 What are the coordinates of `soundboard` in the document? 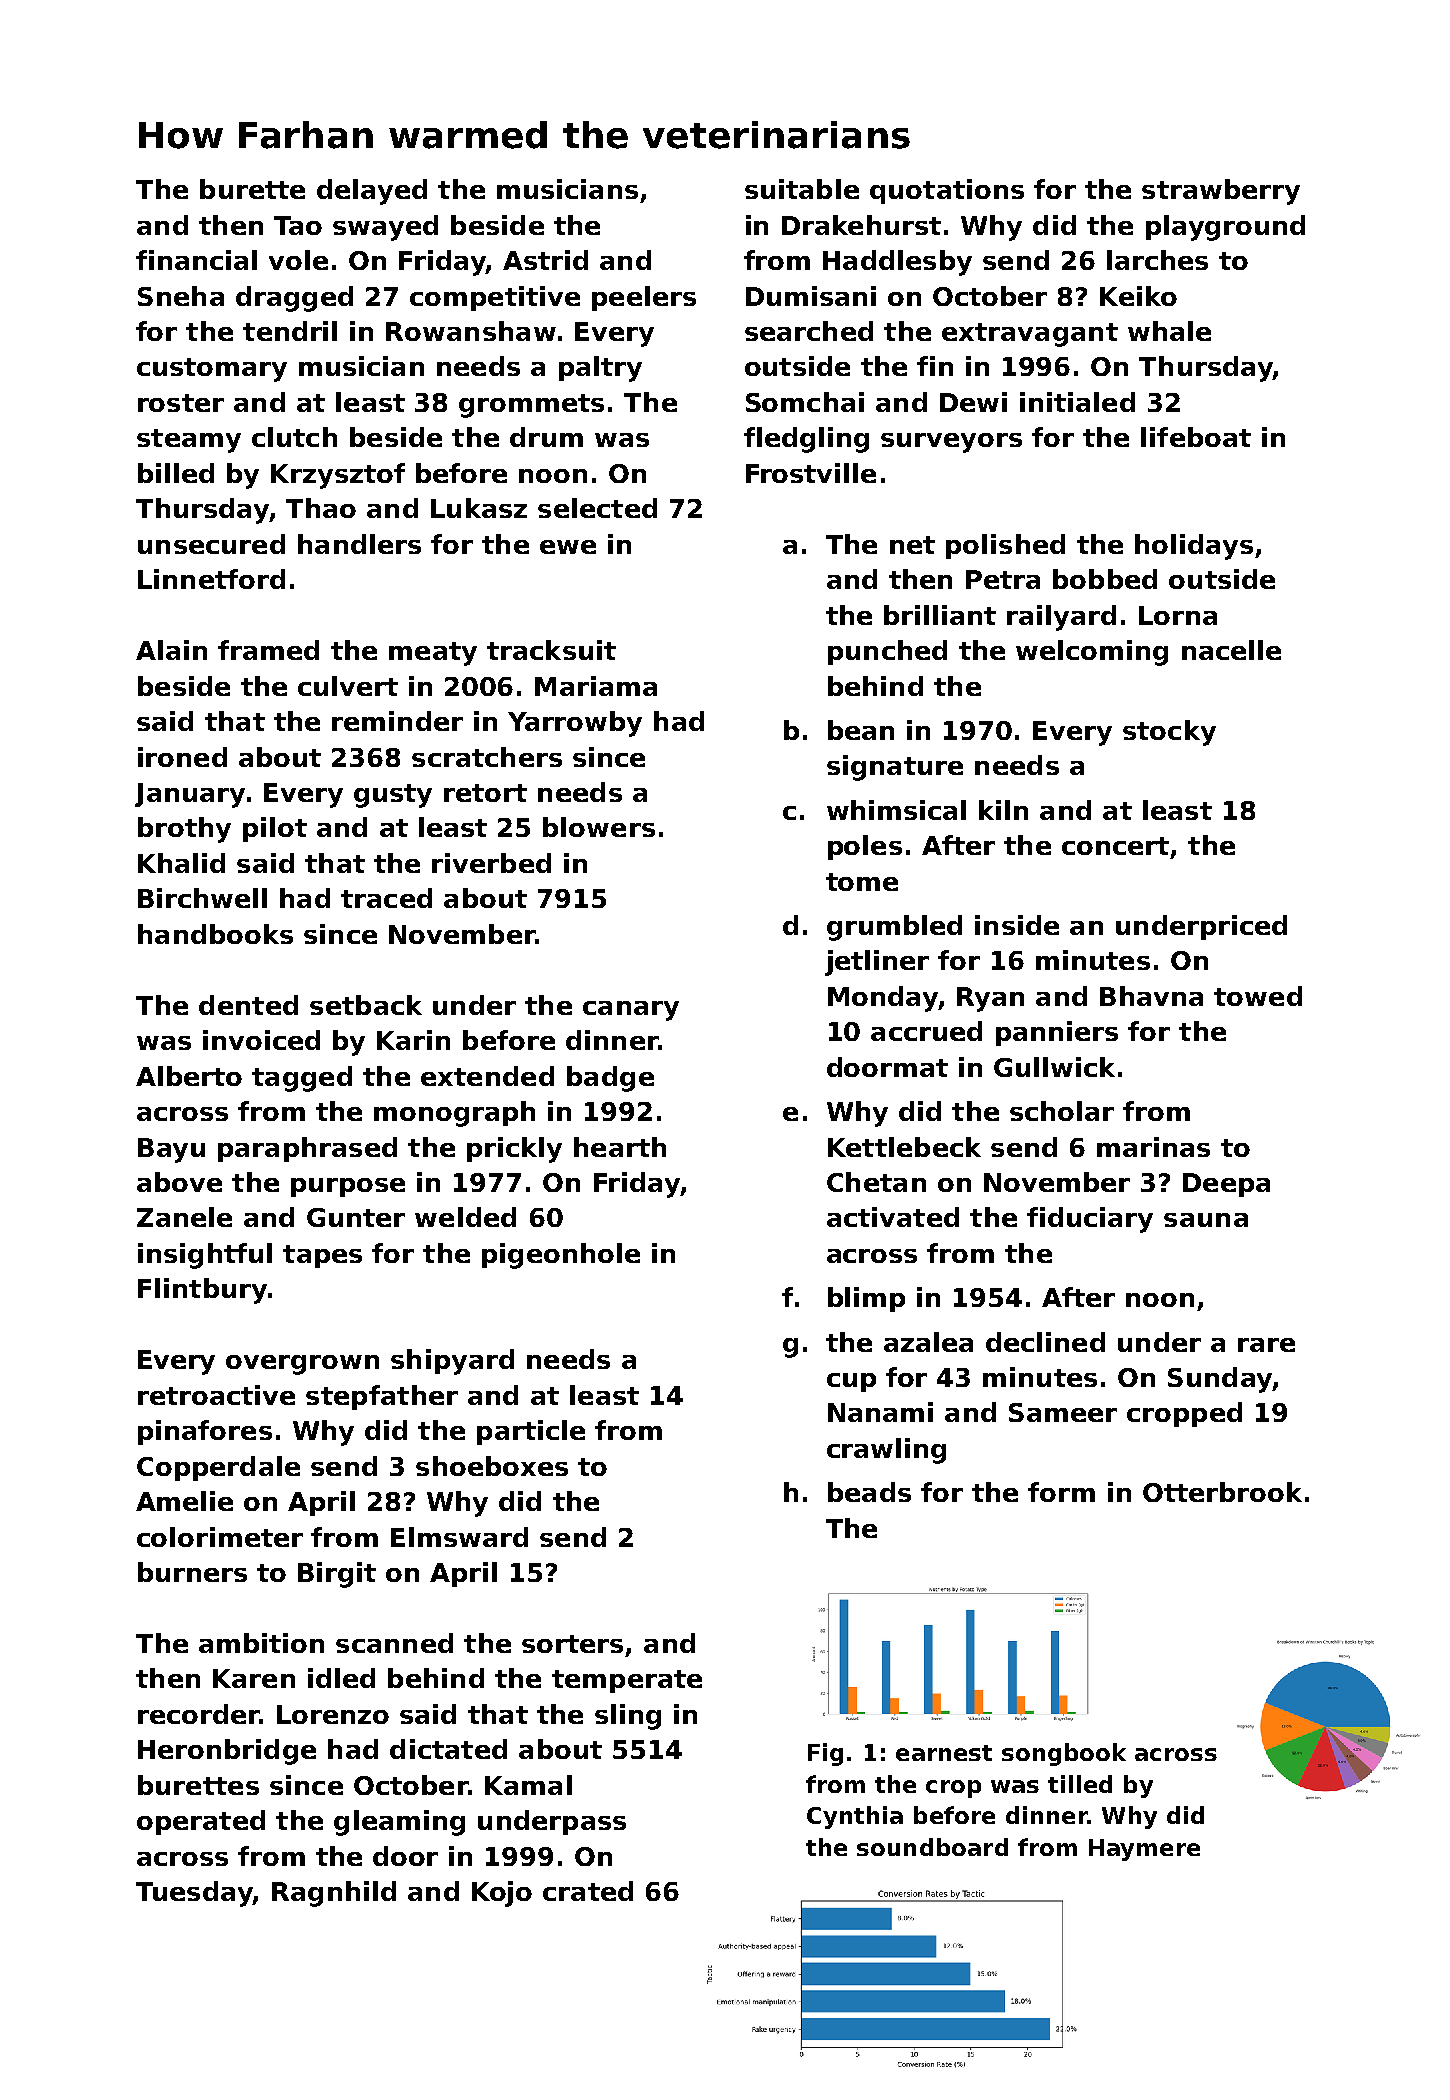 It's located at (932, 1847).
